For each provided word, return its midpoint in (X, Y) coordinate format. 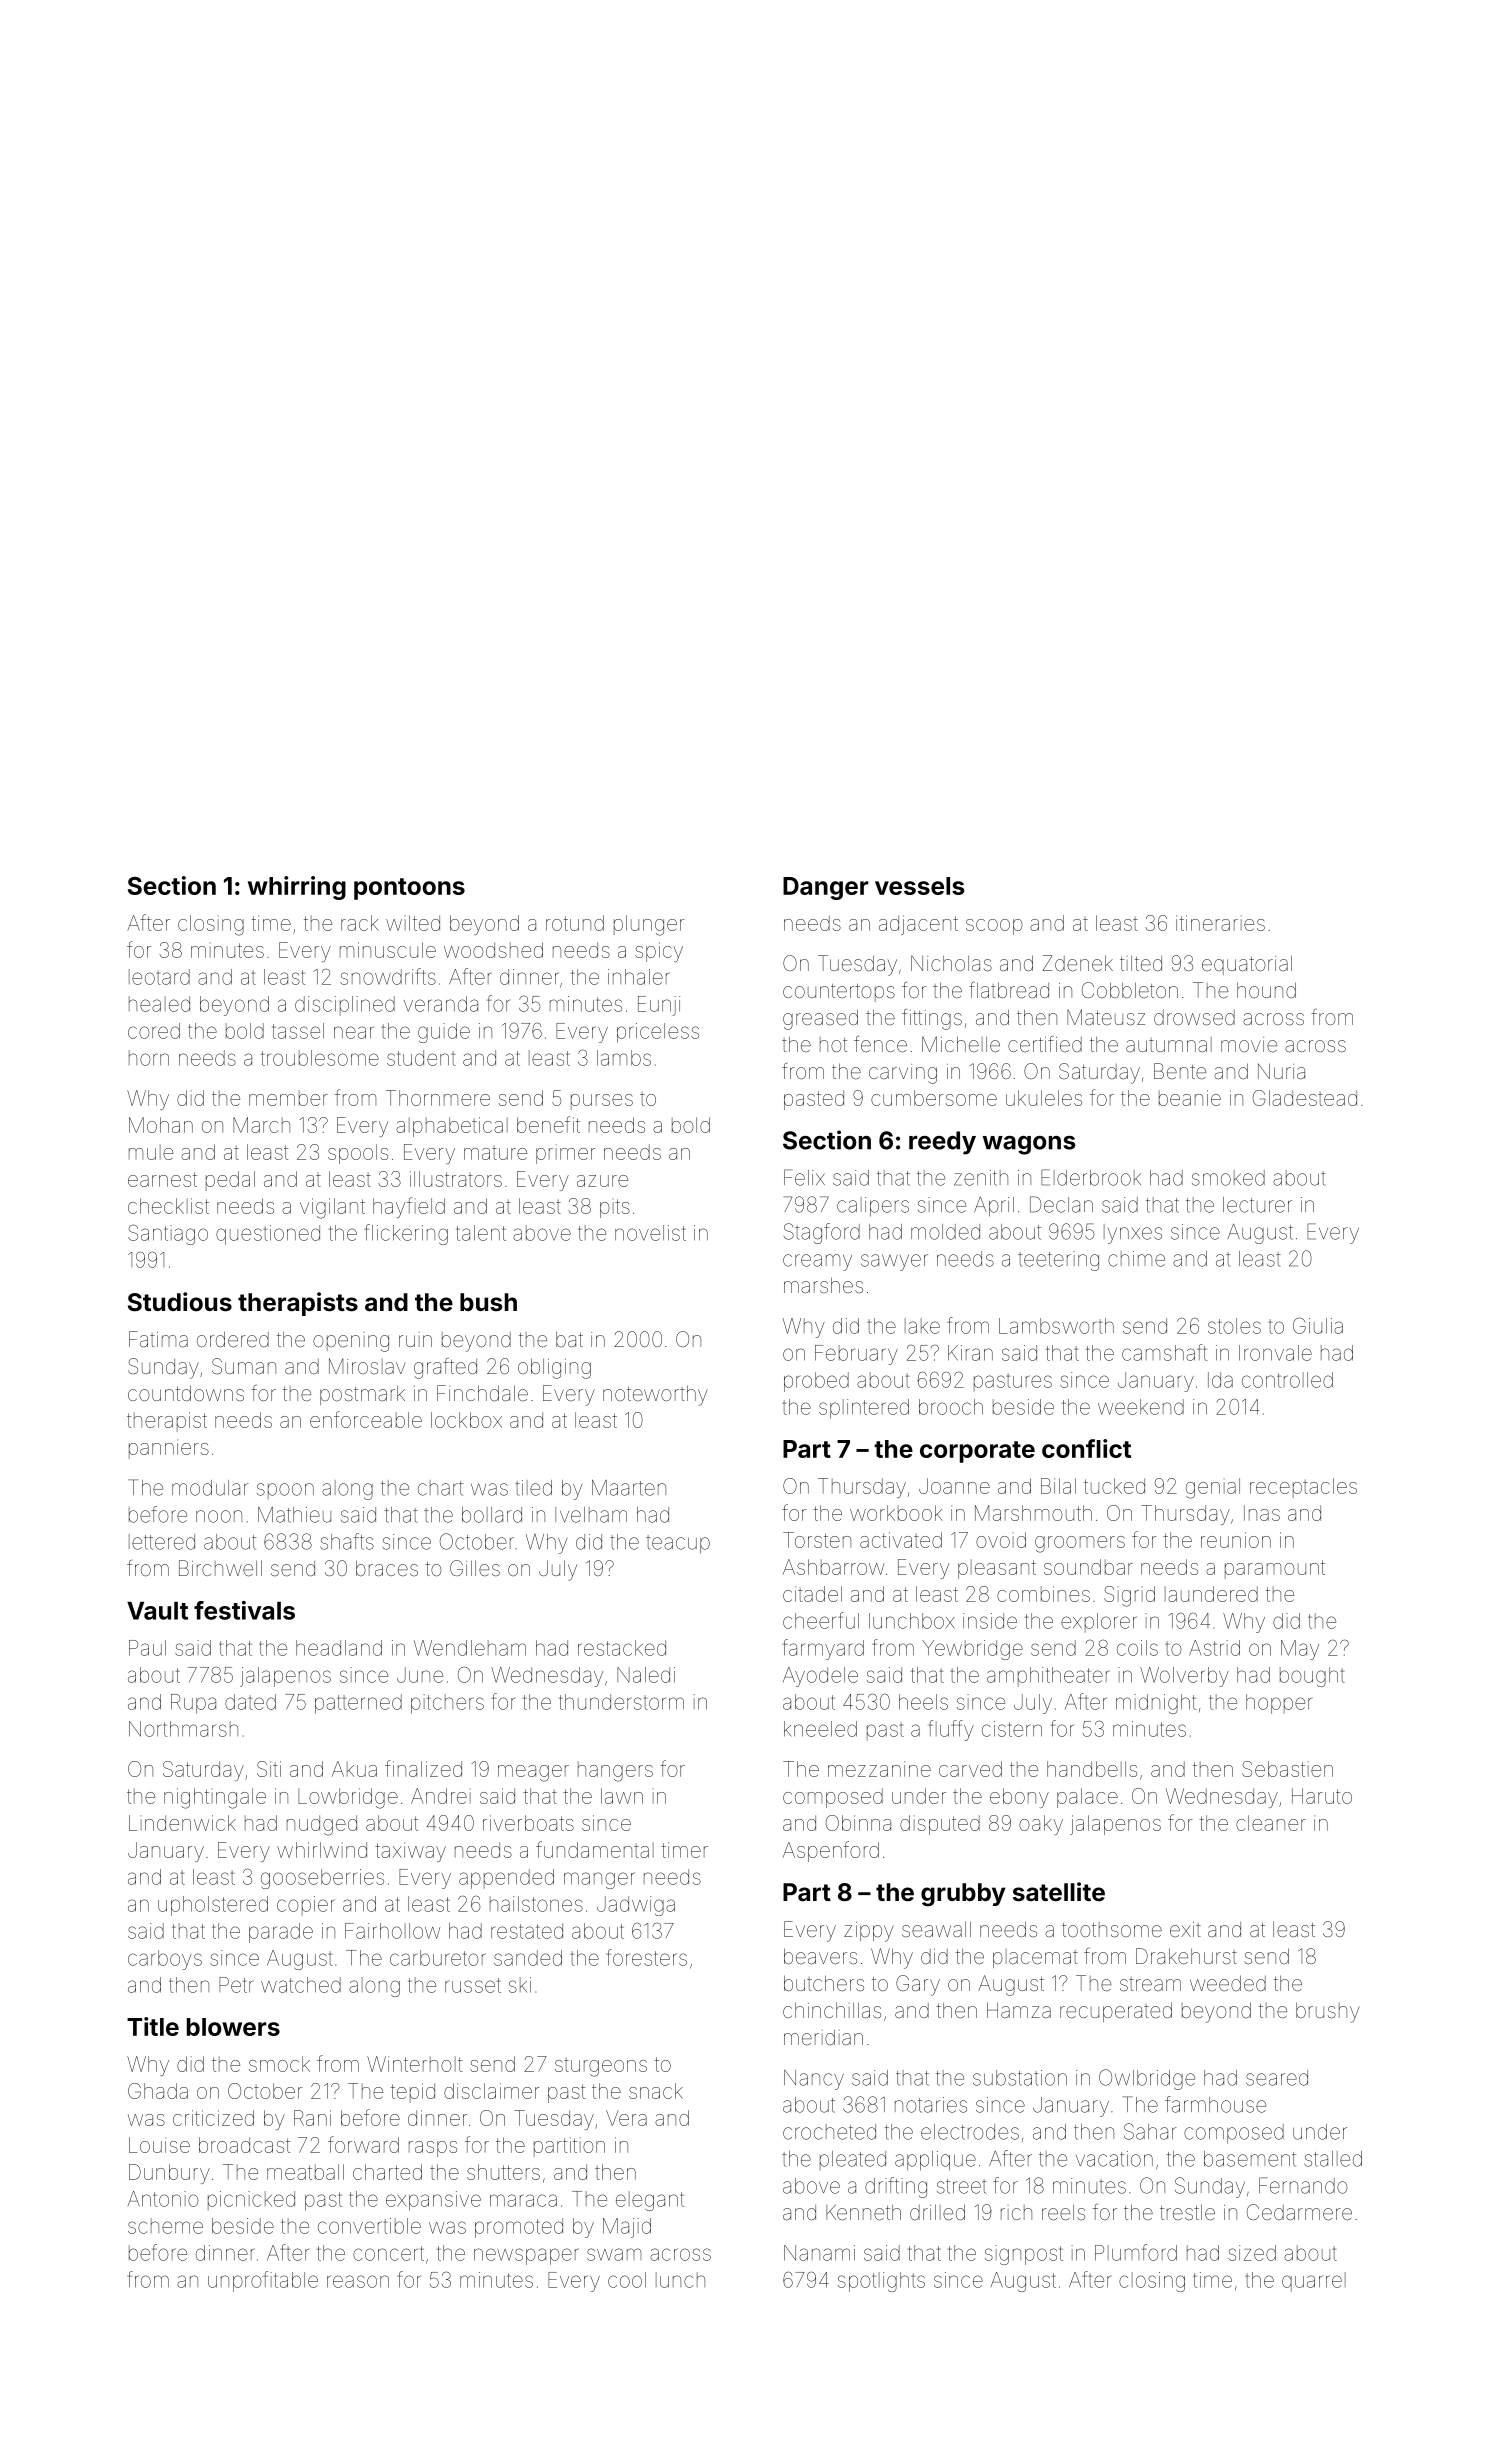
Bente (1180, 1071)
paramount (1275, 1569)
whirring (297, 888)
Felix (804, 1177)
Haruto (1322, 1796)
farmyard (823, 1649)
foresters (646, 1957)
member (288, 1098)
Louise (159, 2145)
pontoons (409, 889)
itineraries (1220, 923)
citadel (812, 1594)
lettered (162, 1542)
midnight (1156, 1704)
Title (153, 2026)
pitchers (447, 1704)
